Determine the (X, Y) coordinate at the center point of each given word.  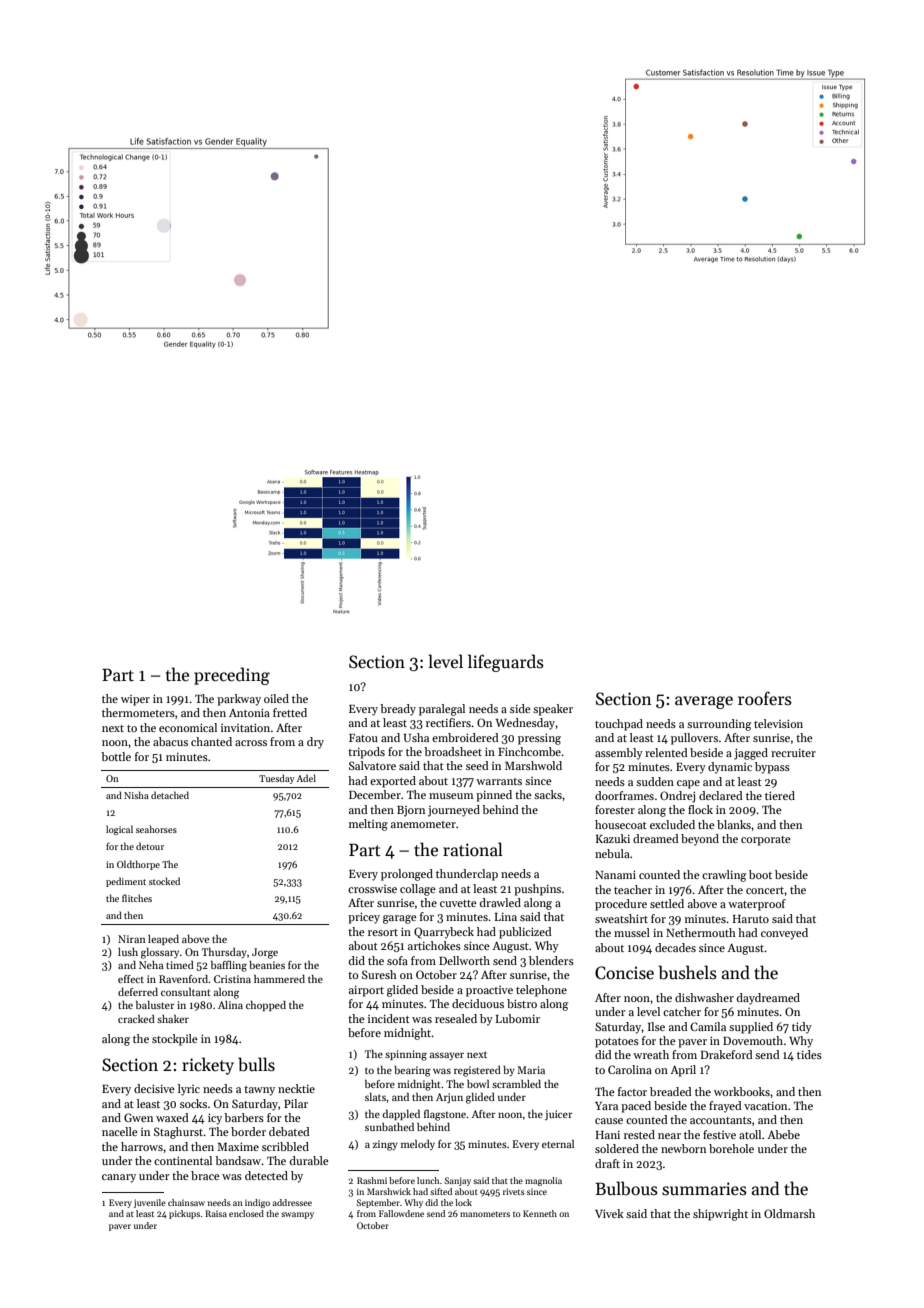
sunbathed (389, 1127)
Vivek (609, 1213)
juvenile (150, 1203)
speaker (553, 710)
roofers (765, 699)
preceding (232, 676)
